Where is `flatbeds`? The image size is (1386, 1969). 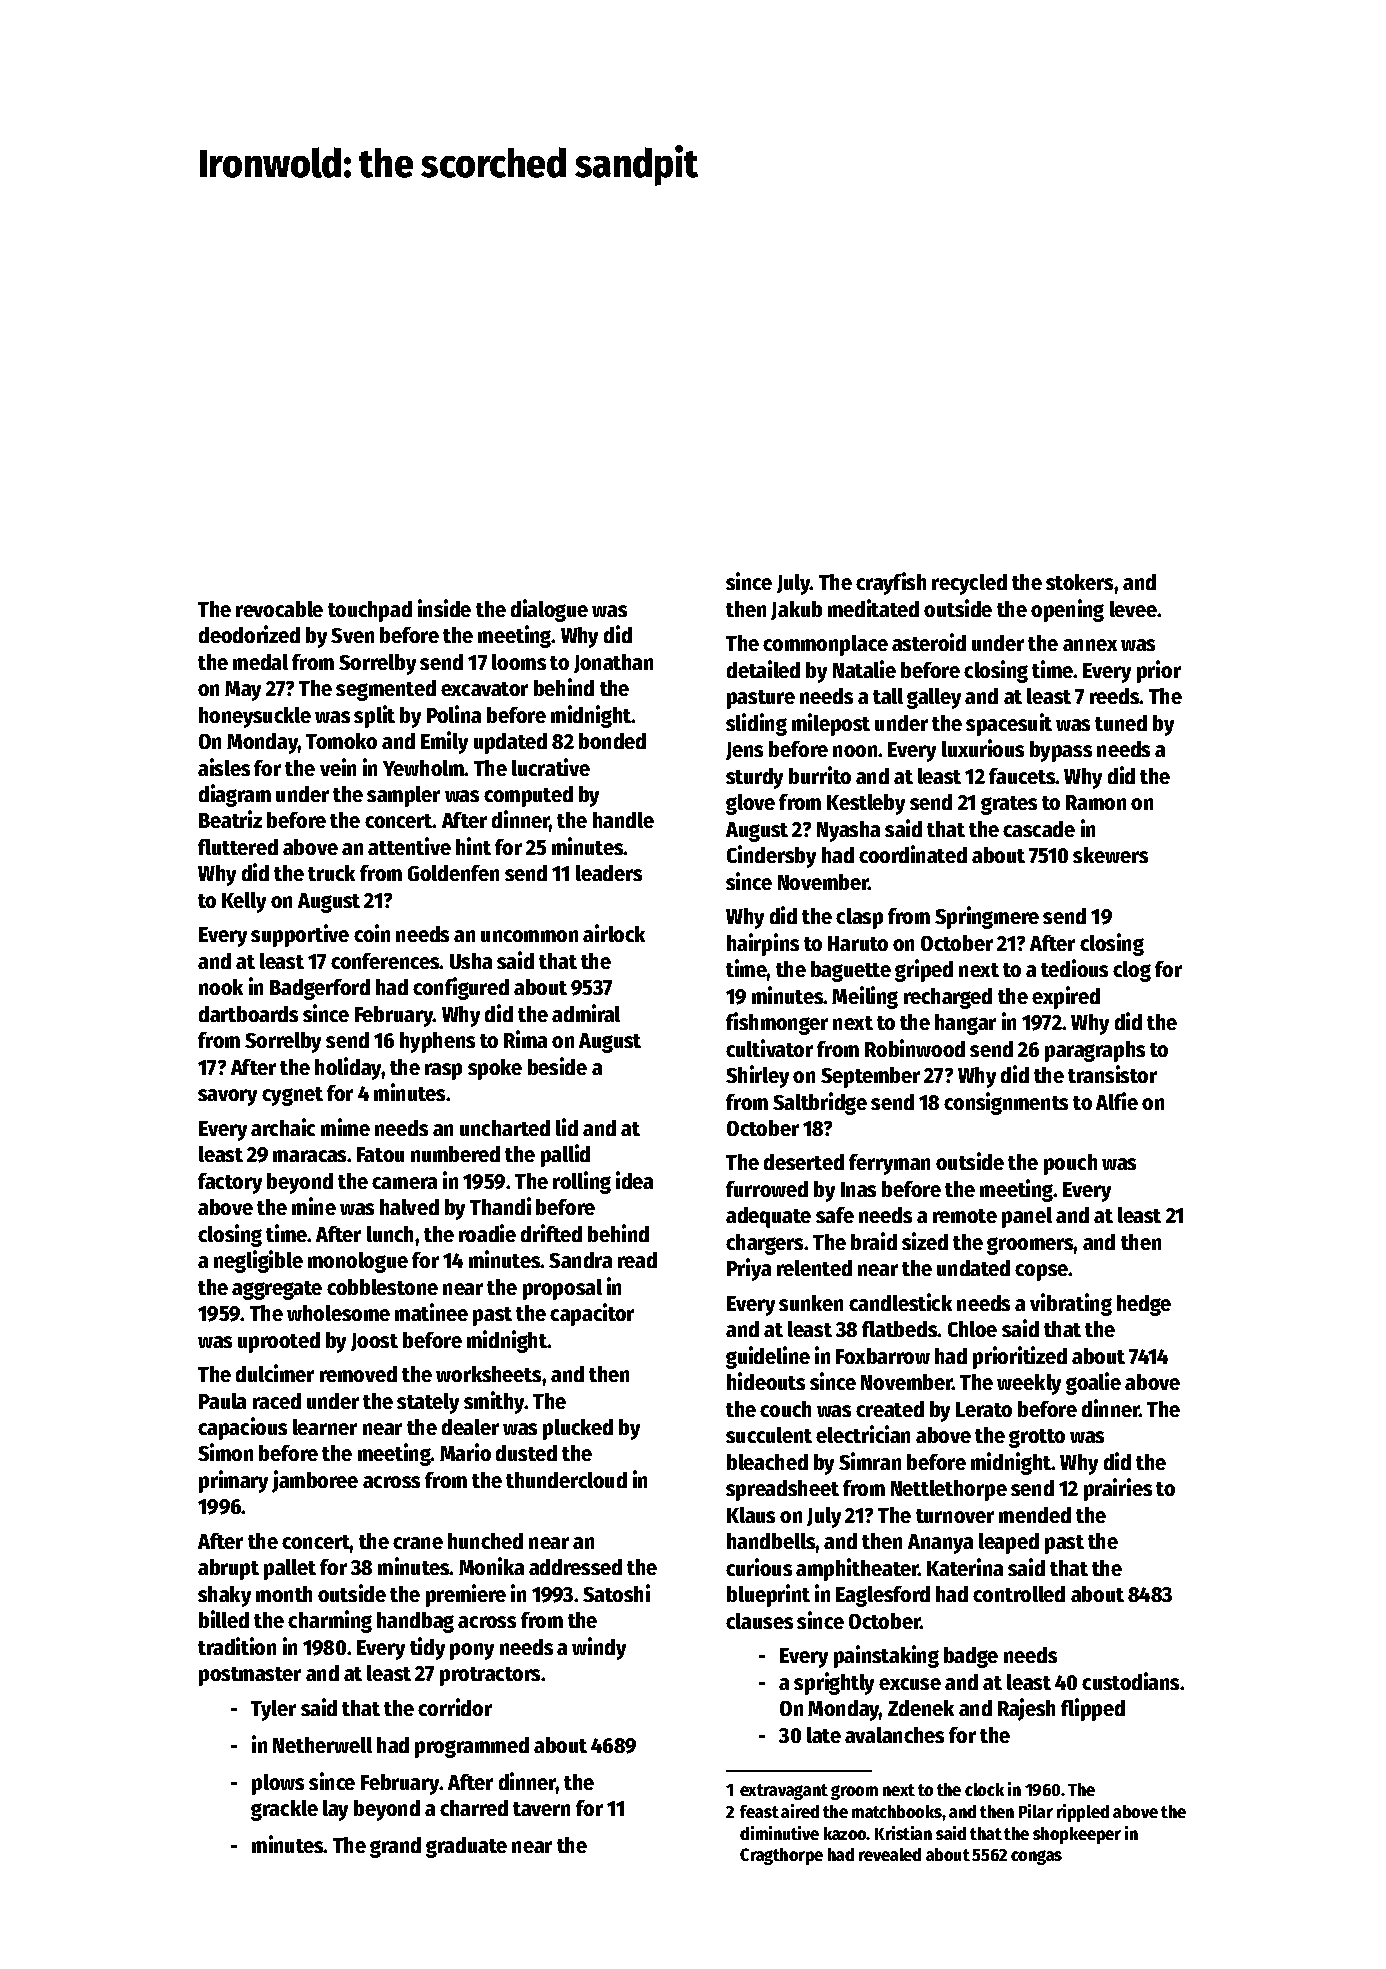 flatbeds is located at coordinates (900, 1329).
